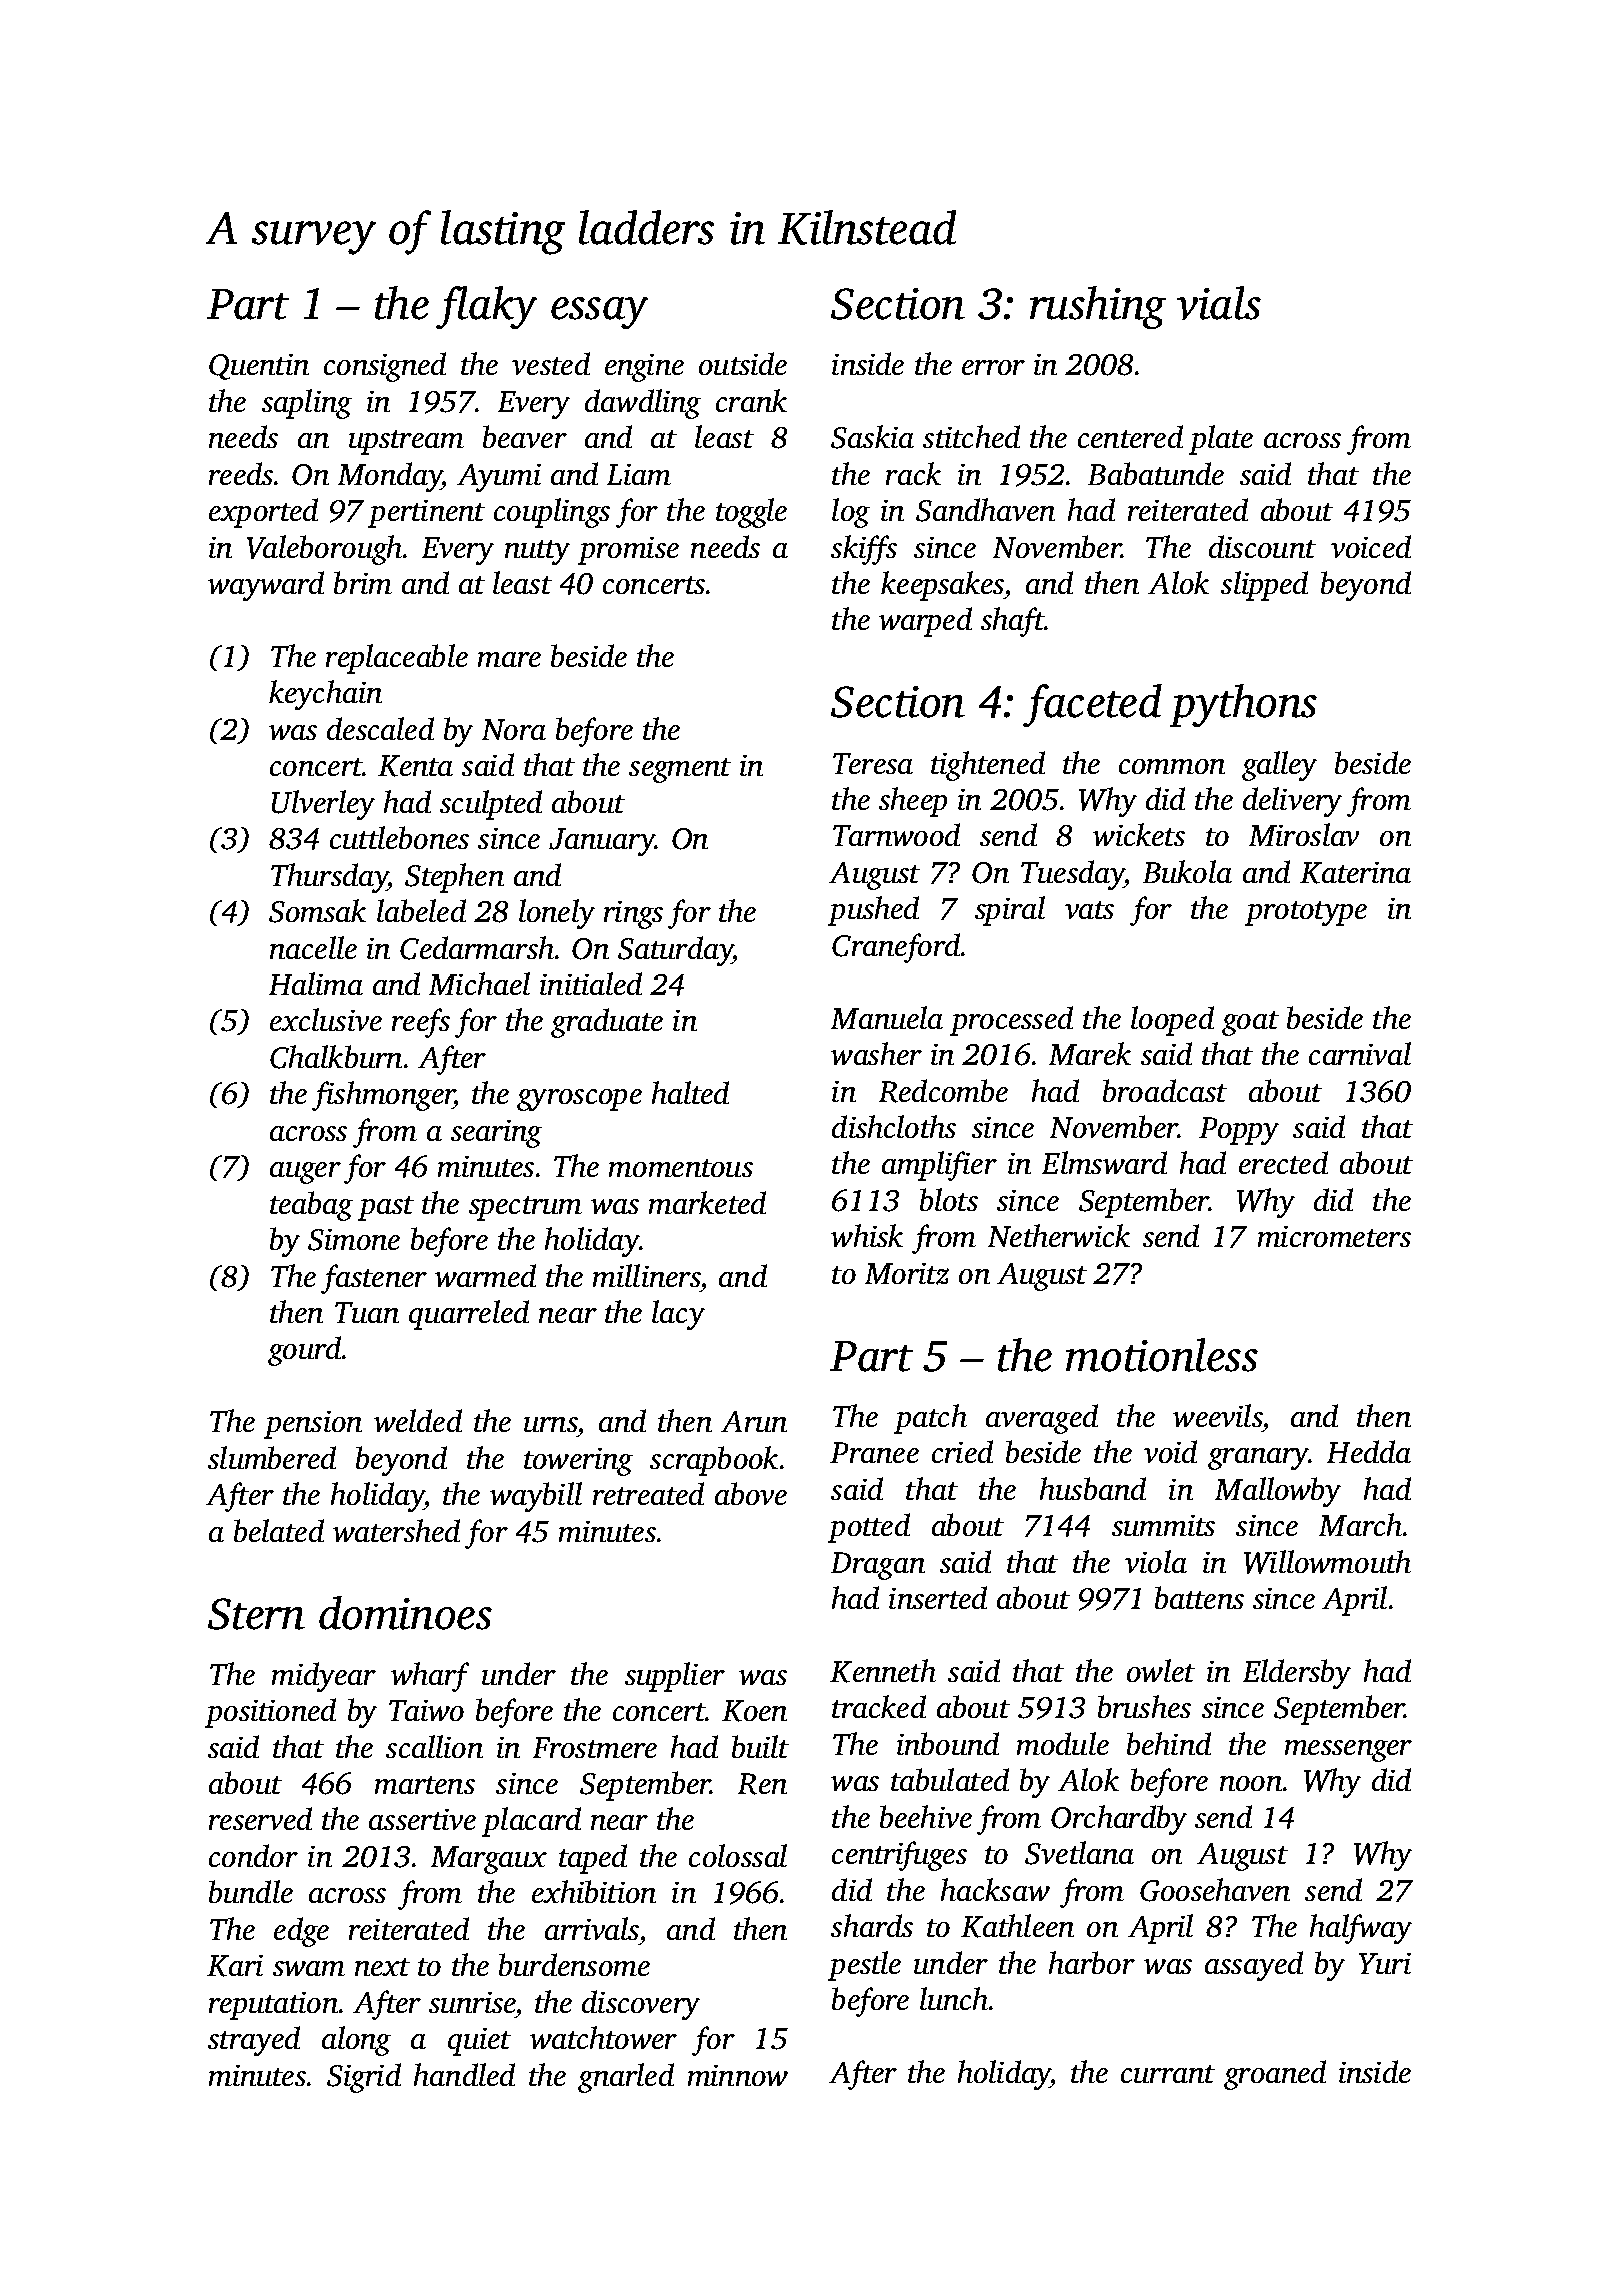  Describe the element at coordinates (1360, 1053) in the image. I see `carnival` at that location.
